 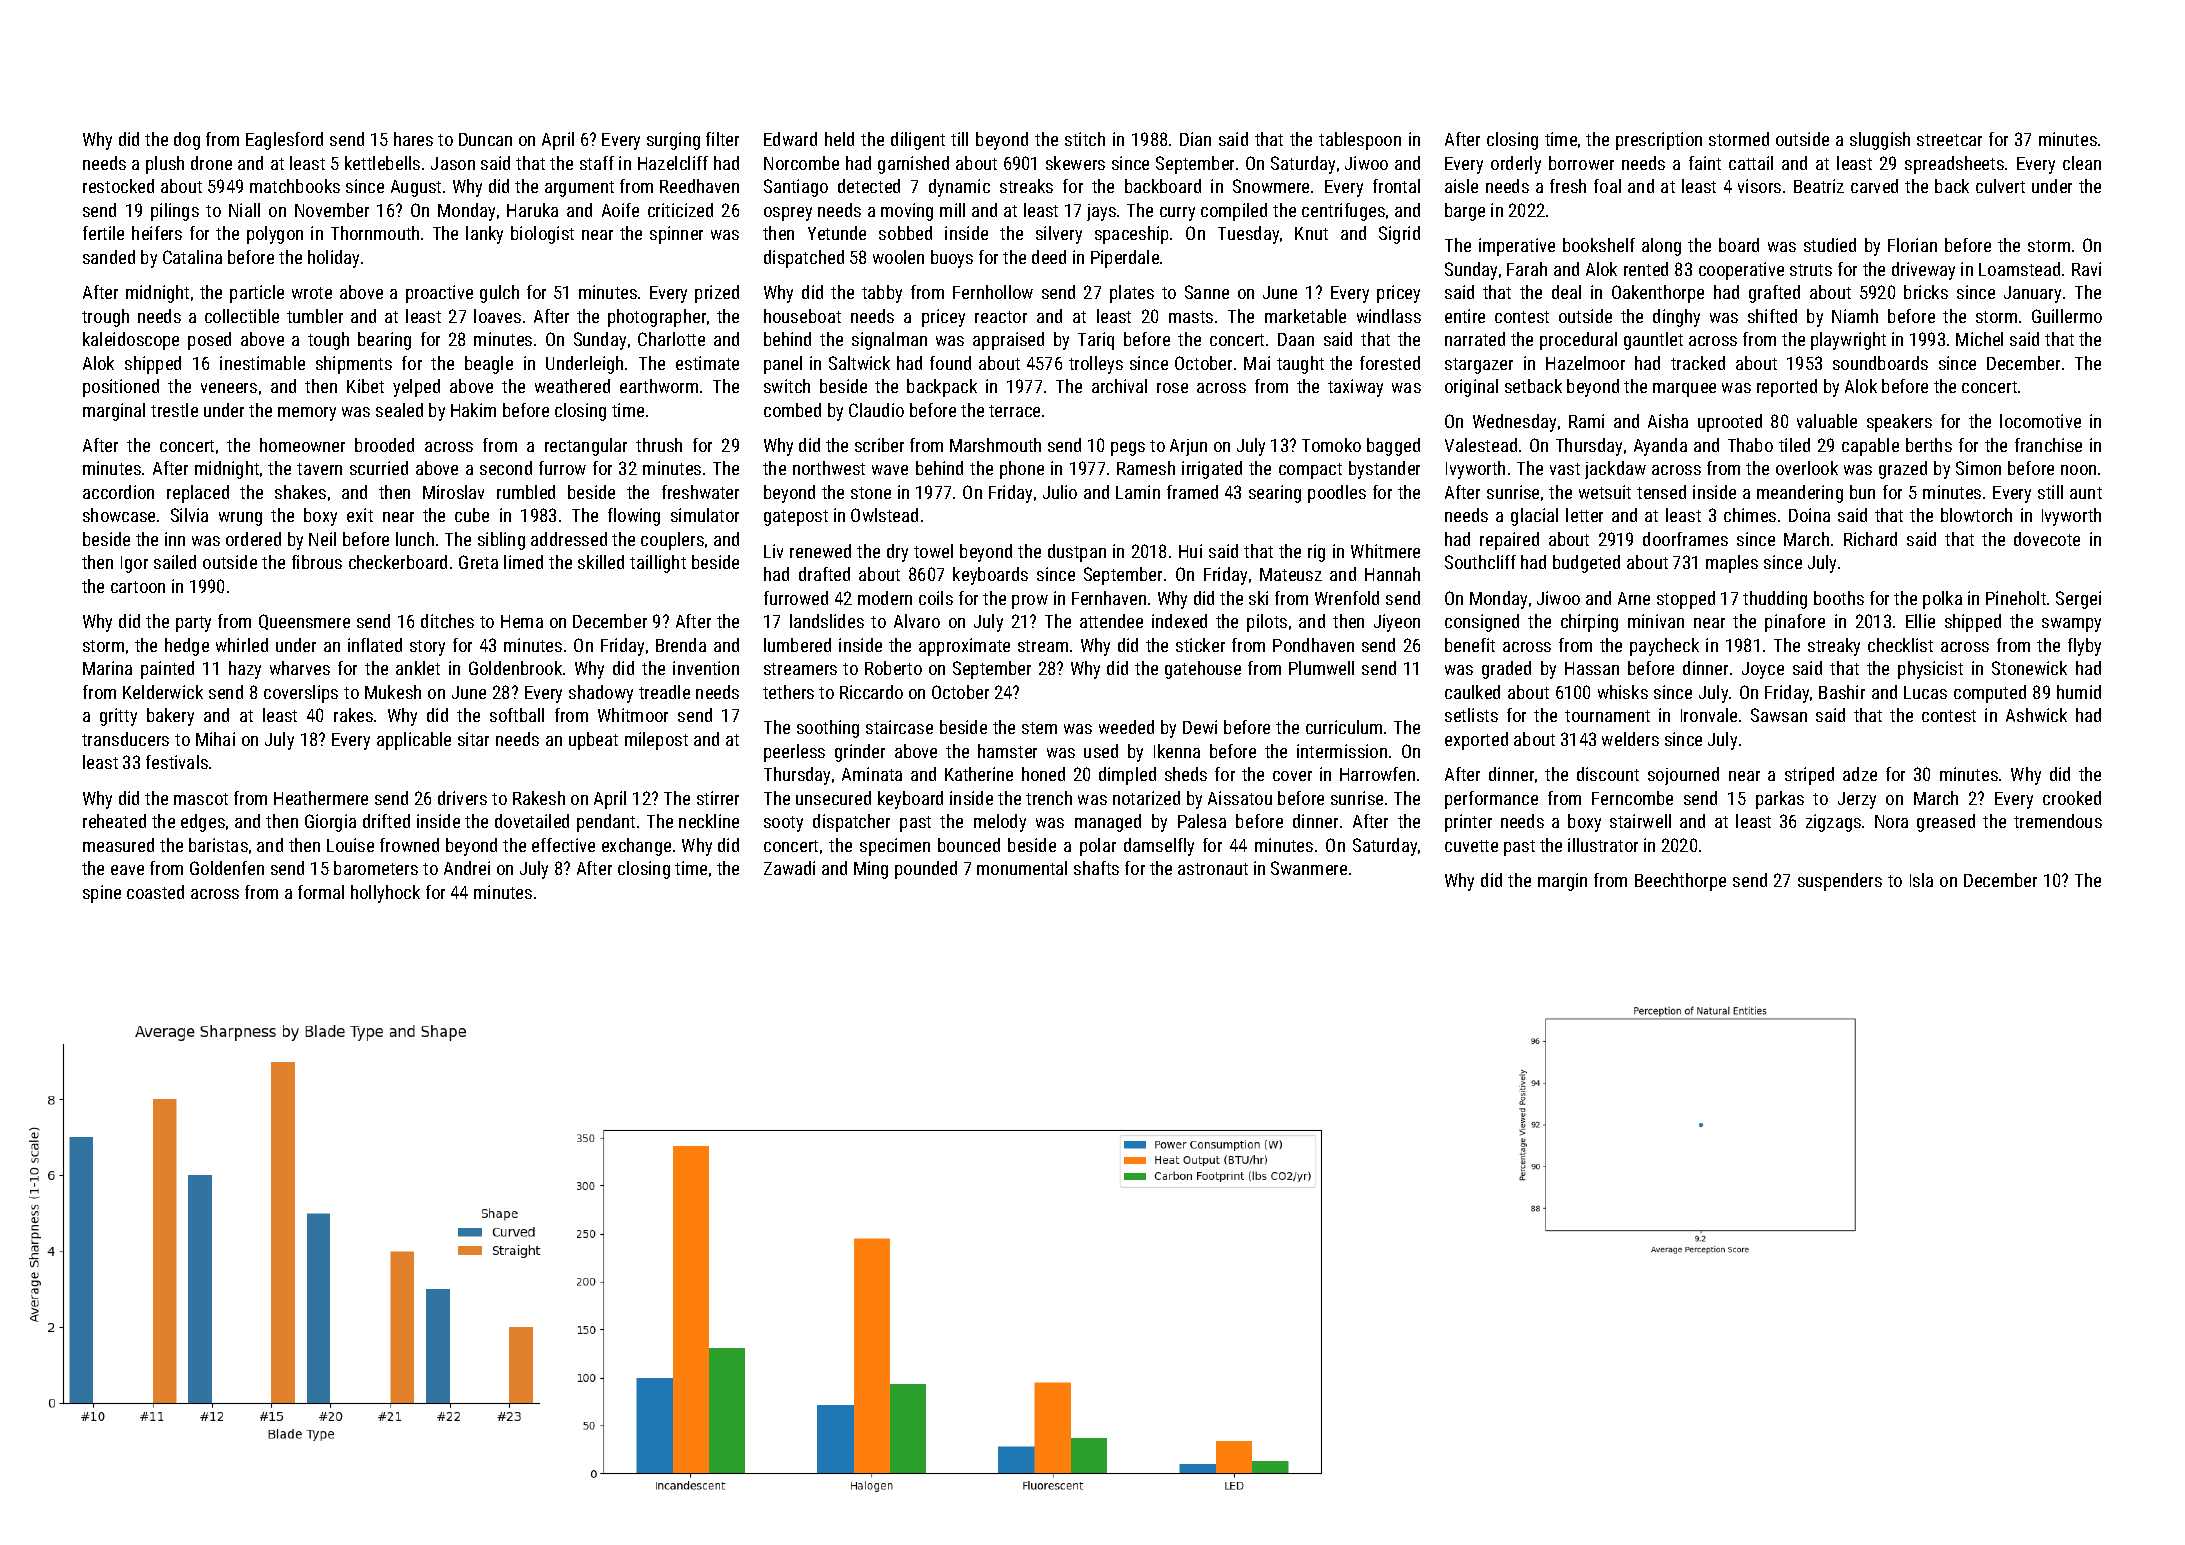 I want to click on whirled, so click(x=242, y=645).
